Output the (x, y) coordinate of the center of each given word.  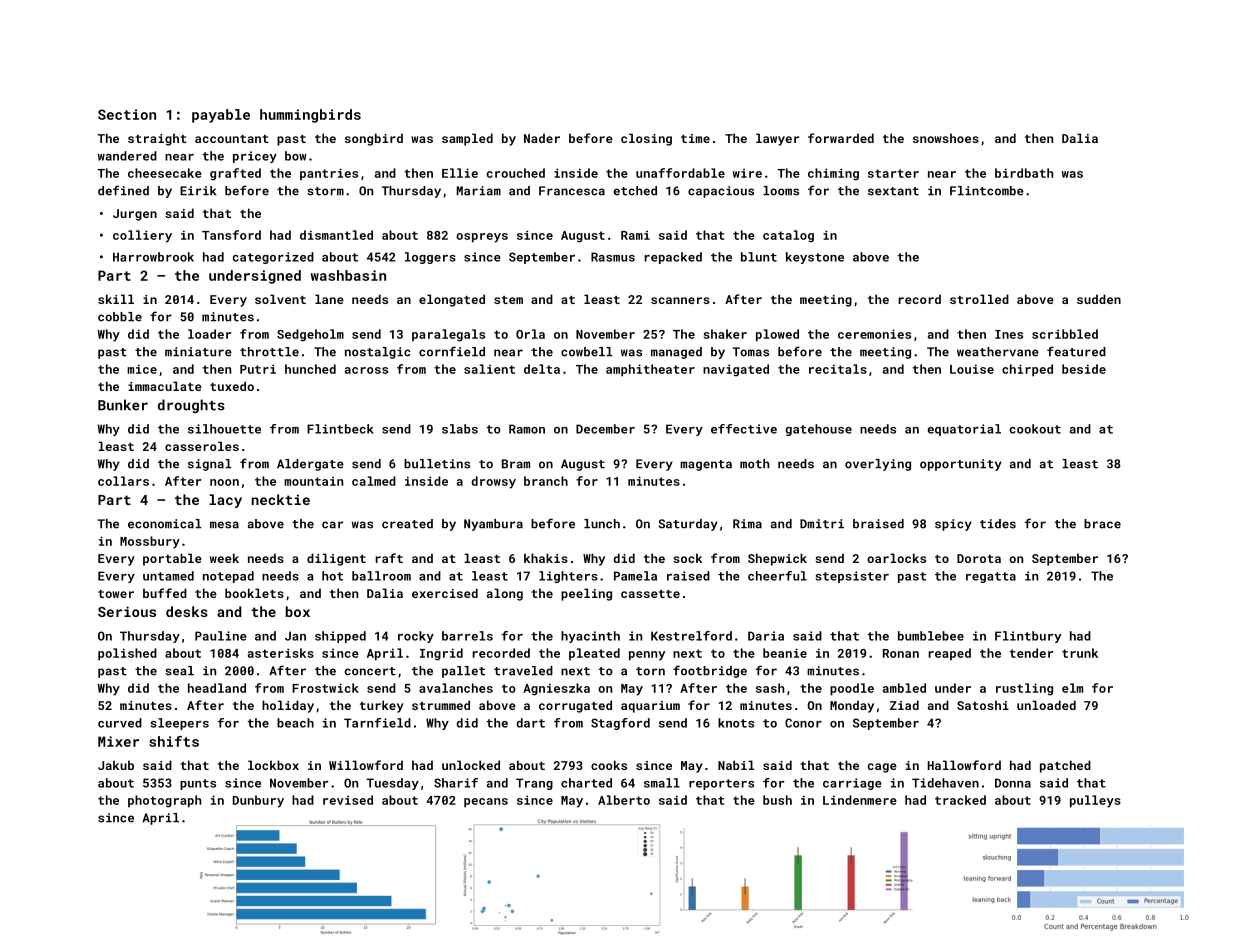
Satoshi (983, 705)
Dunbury (258, 801)
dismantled (336, 235)
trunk (1080, 653)
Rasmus (613, 257)
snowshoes (946, 138)
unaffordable (680, 173)
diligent (336, 559)
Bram (516, 464)
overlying (878, 465)
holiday (288, 706)
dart (530, 723)
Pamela (635, 576)
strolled (979, 299)
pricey (255, 157)
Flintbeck (340, 429)
